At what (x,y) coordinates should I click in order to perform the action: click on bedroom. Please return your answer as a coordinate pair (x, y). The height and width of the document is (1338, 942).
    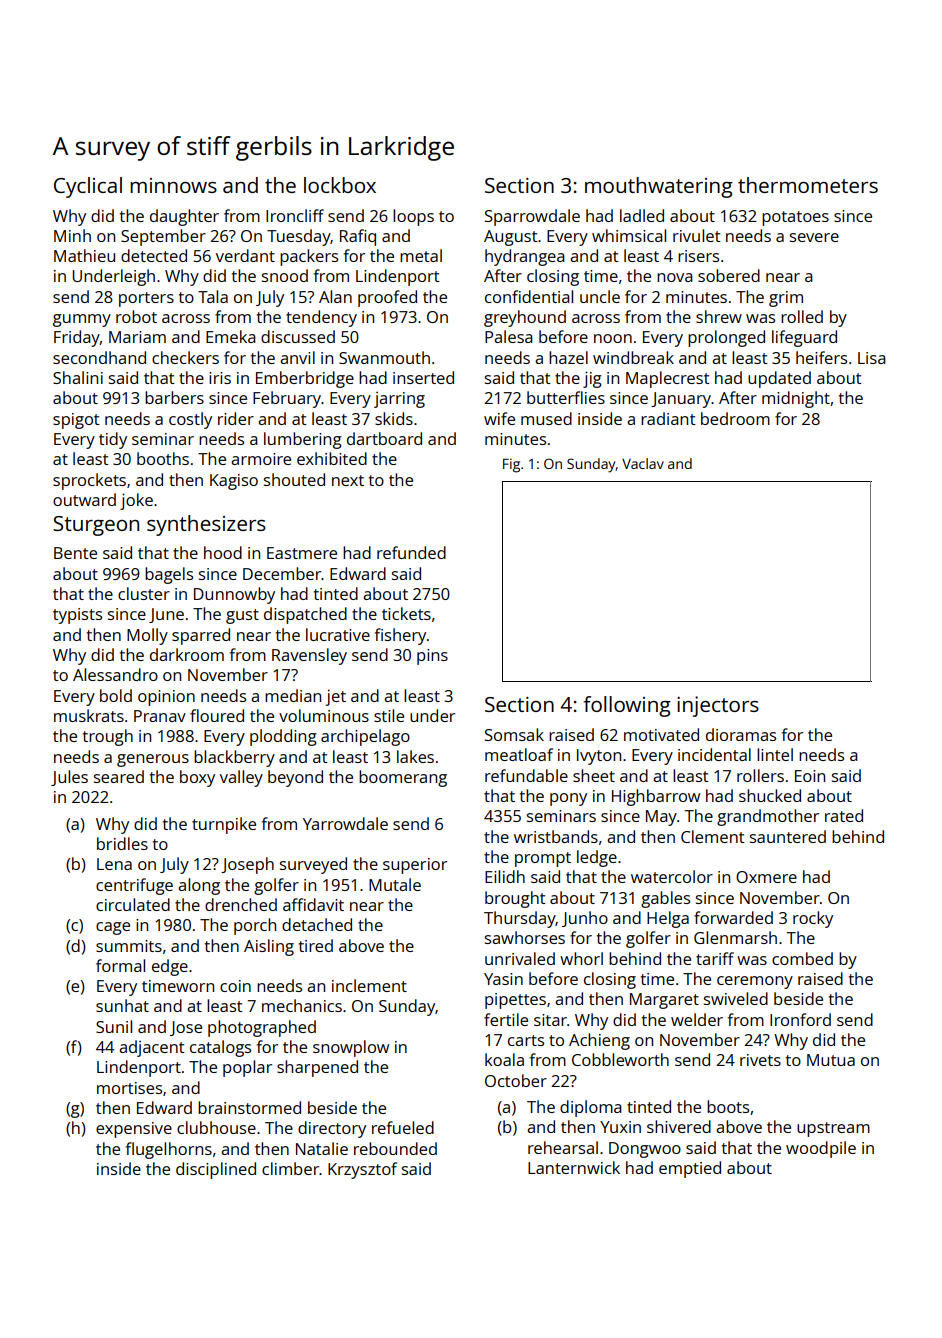
    Looking at the image, I should click on (735, 418).
